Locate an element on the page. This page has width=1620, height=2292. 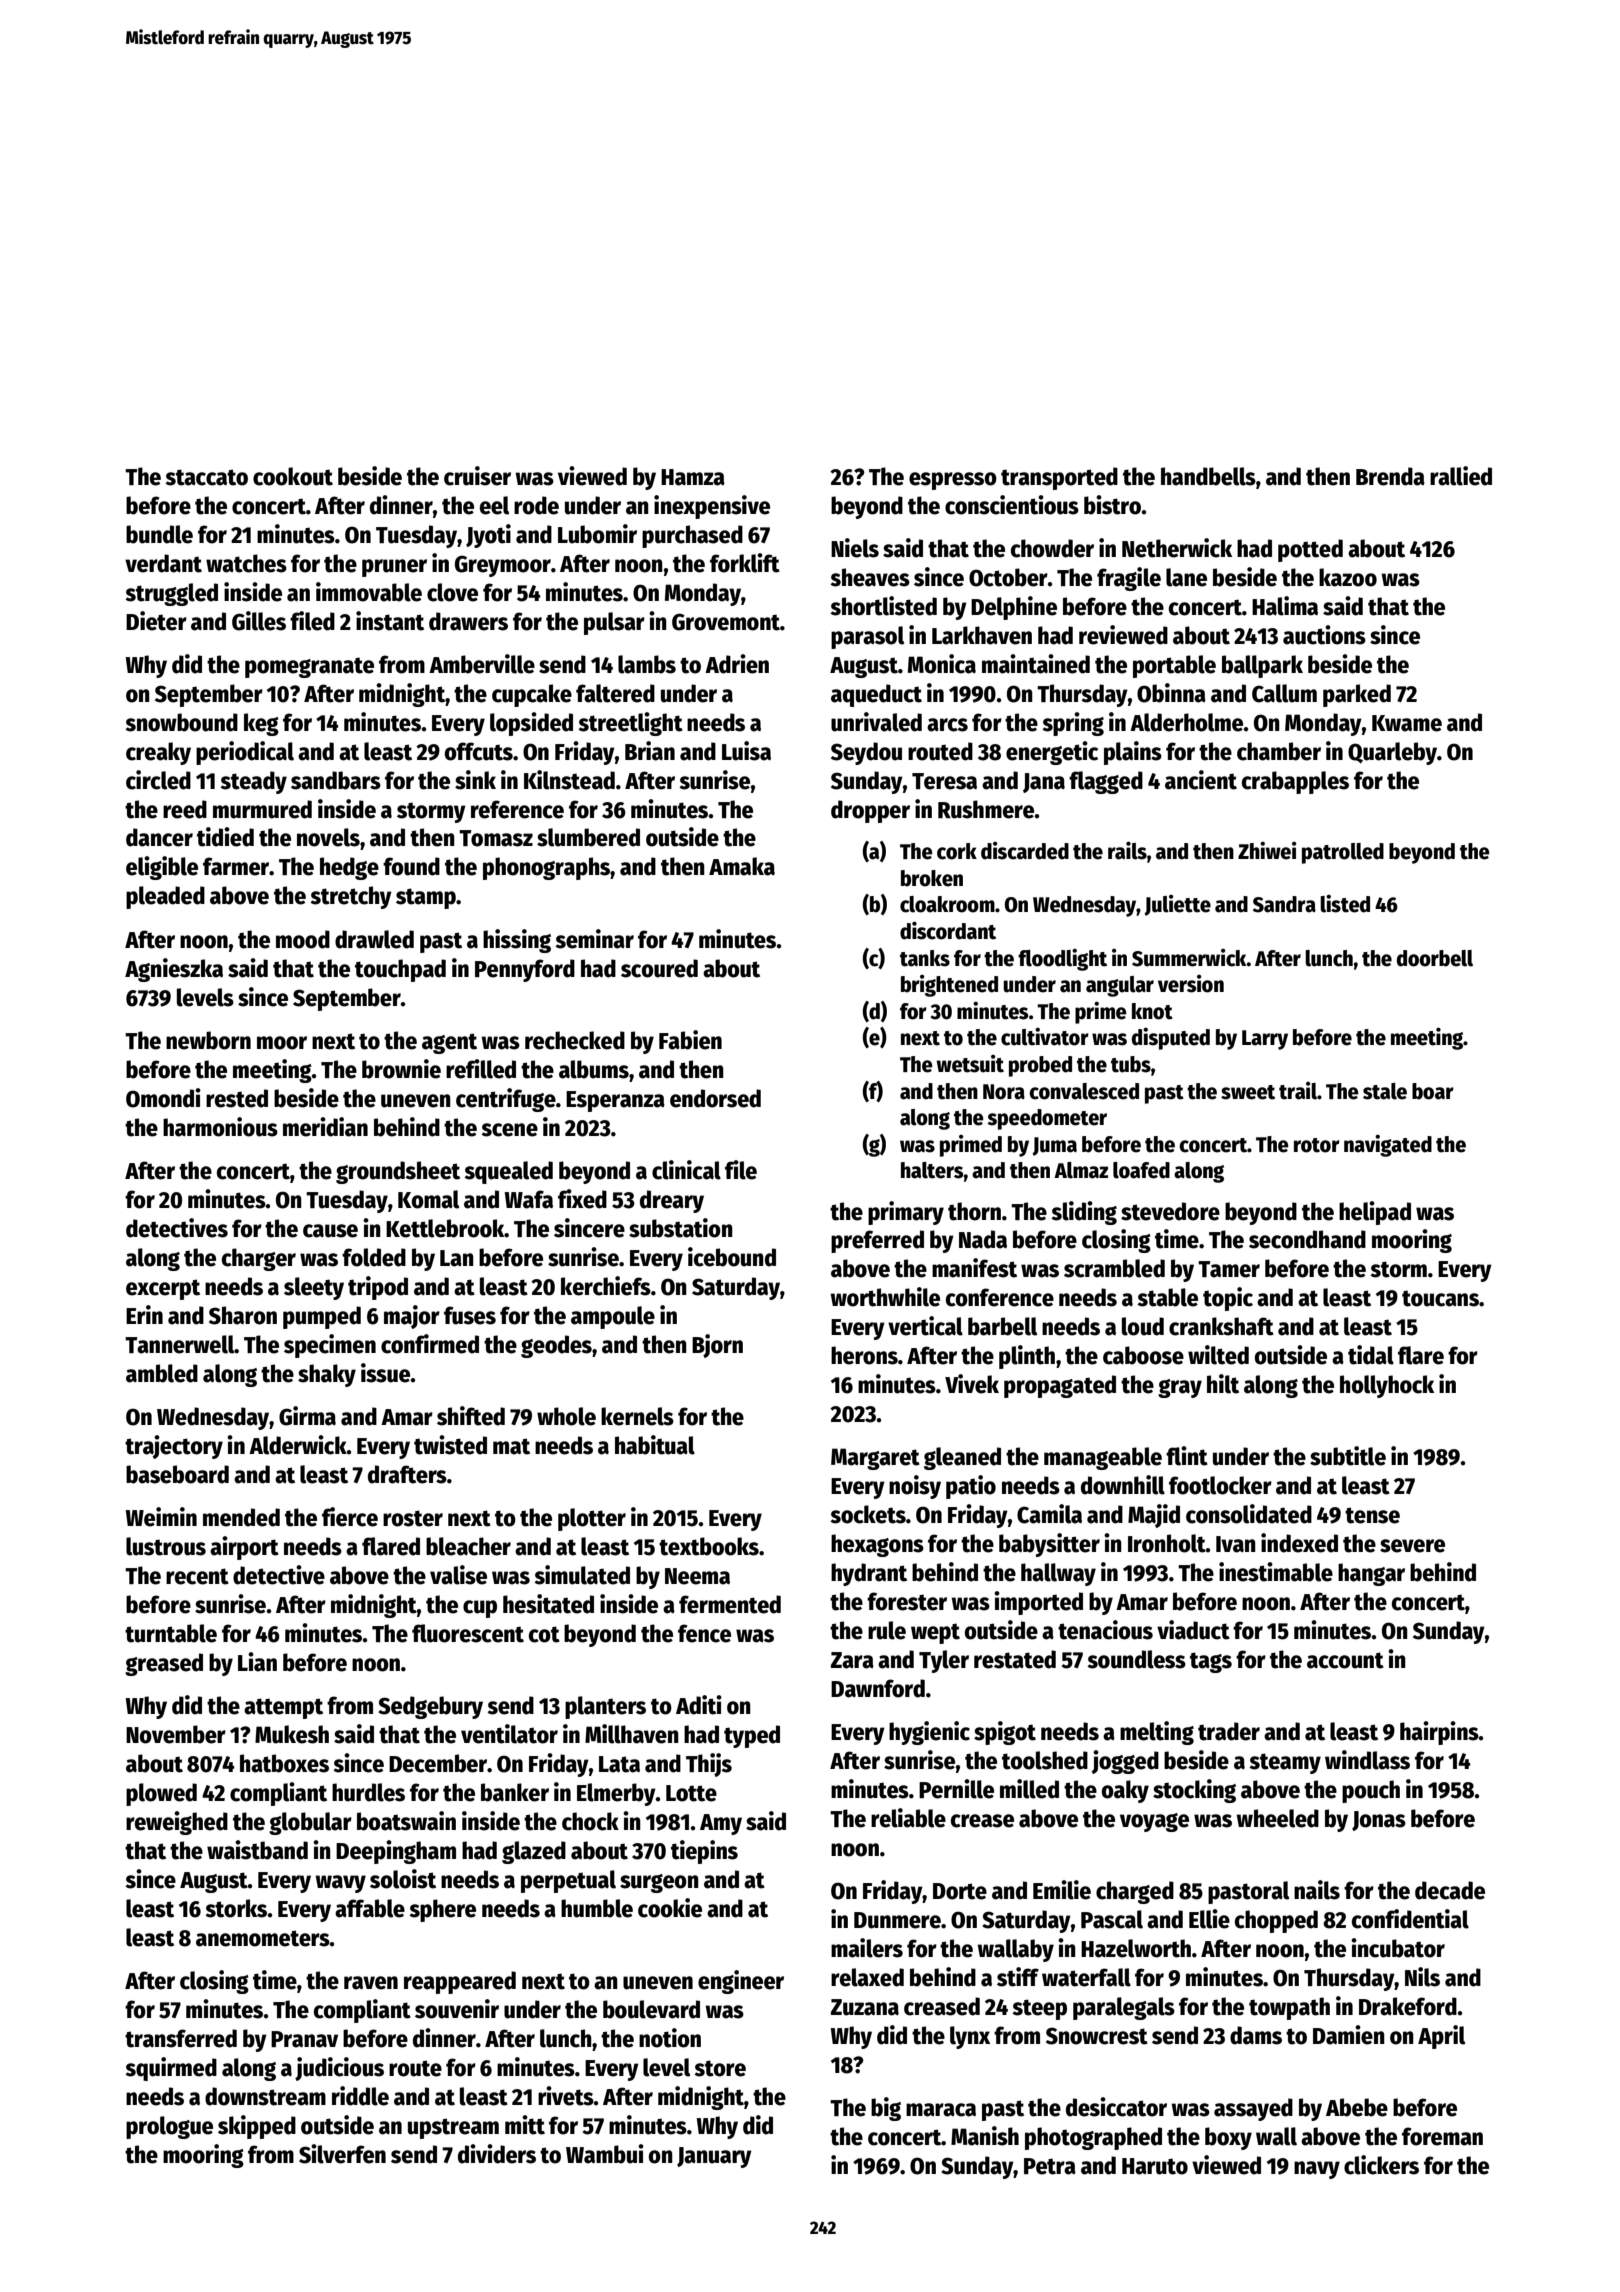
roster is located at coordinates (413, 1518).
